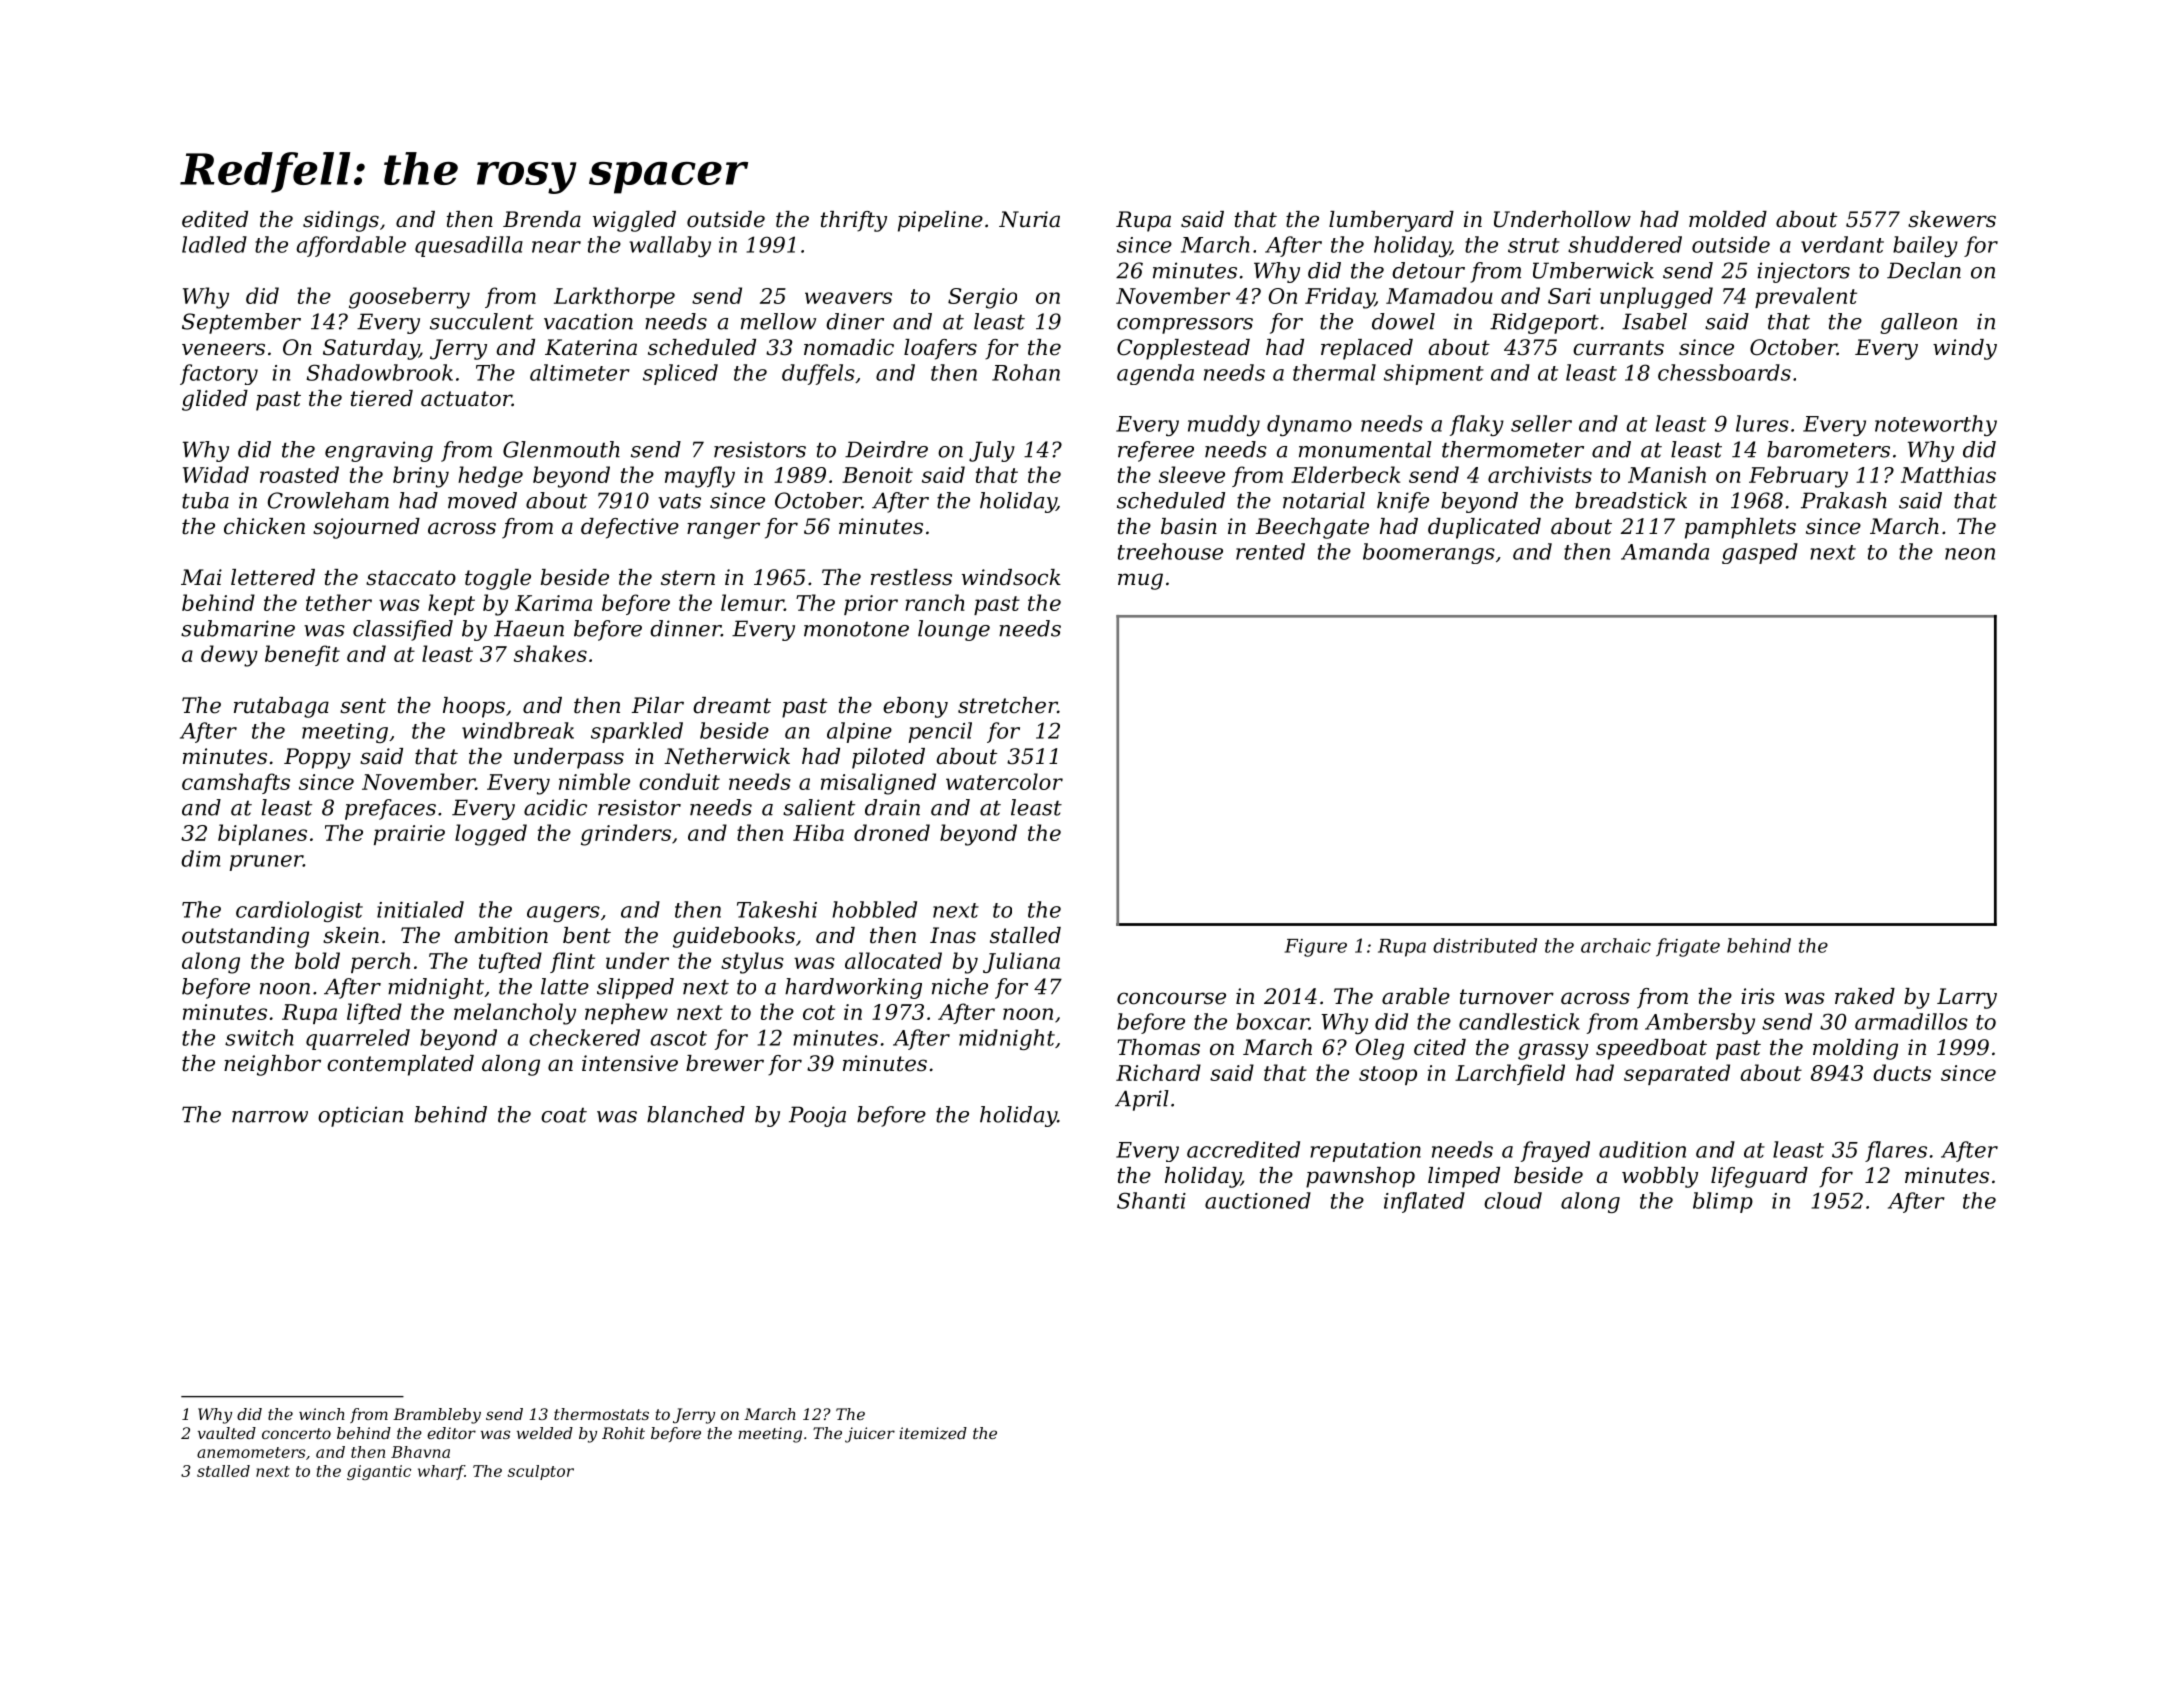 This screenshot has height=1683, width=2178. Describe the element at coordinates (572, 962) in the screenshot. I see `flint` at that location.
